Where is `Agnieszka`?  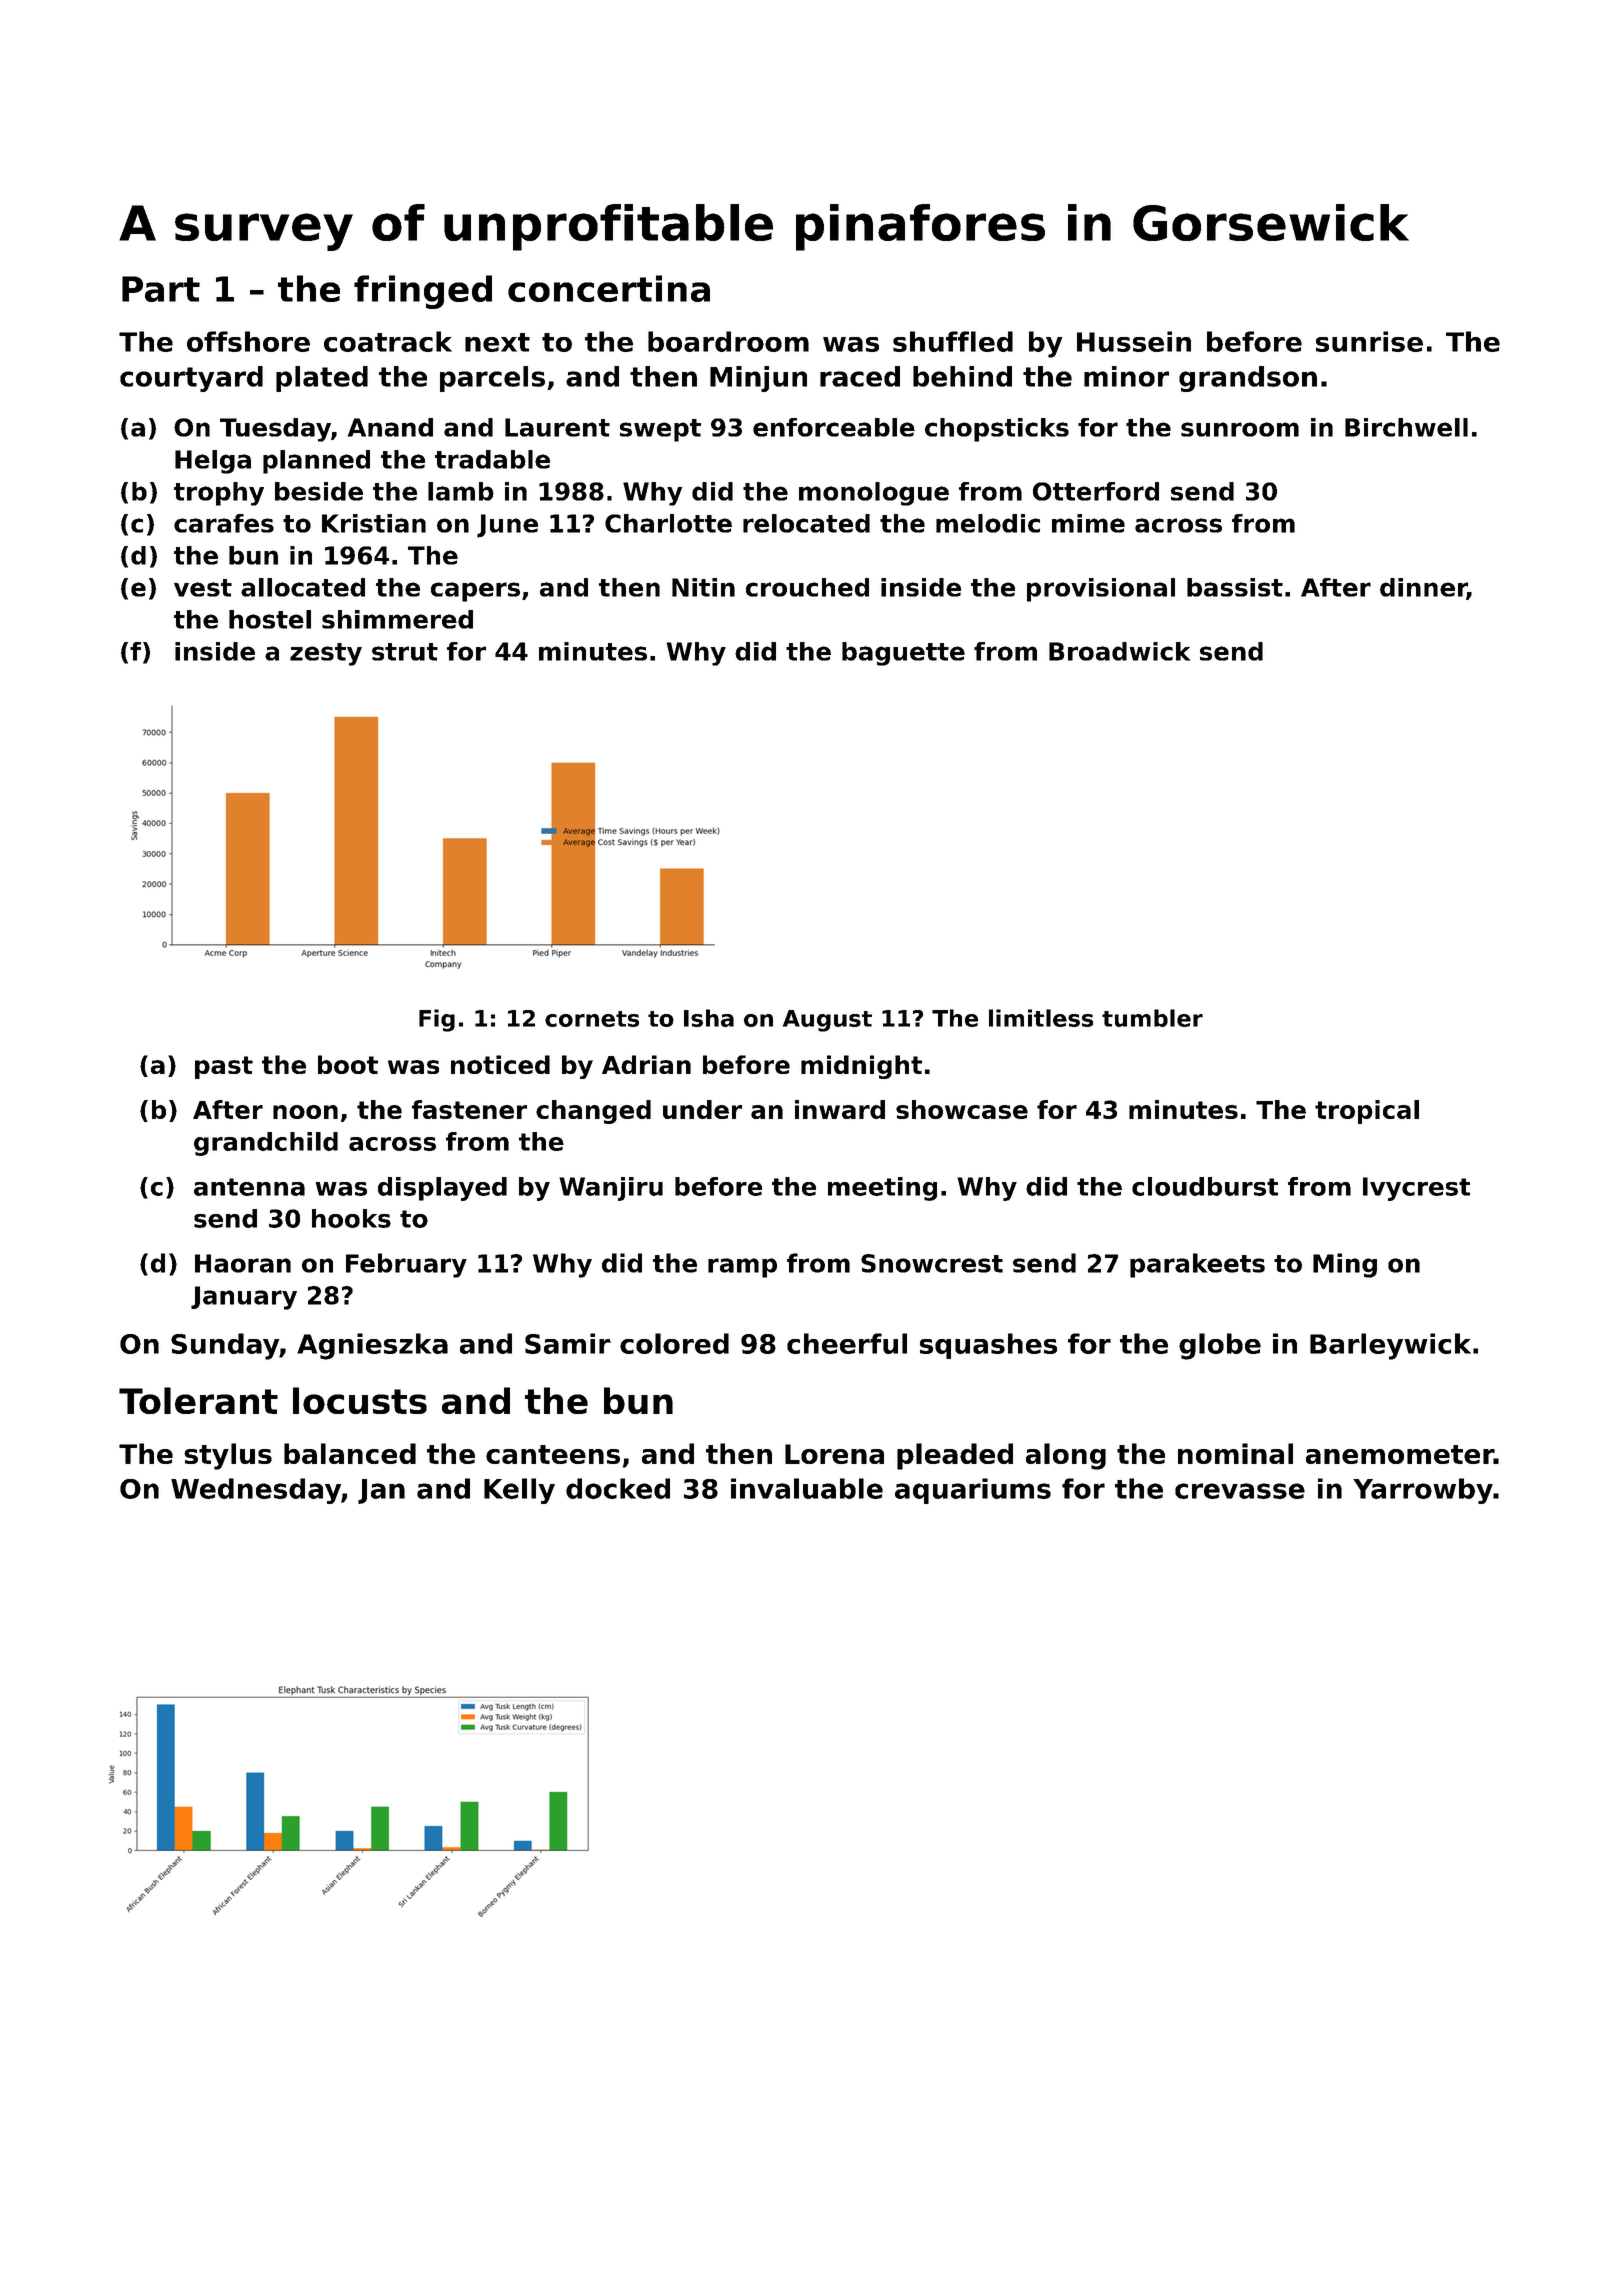 Agnieszka is located at coordinates (372, 1346).
